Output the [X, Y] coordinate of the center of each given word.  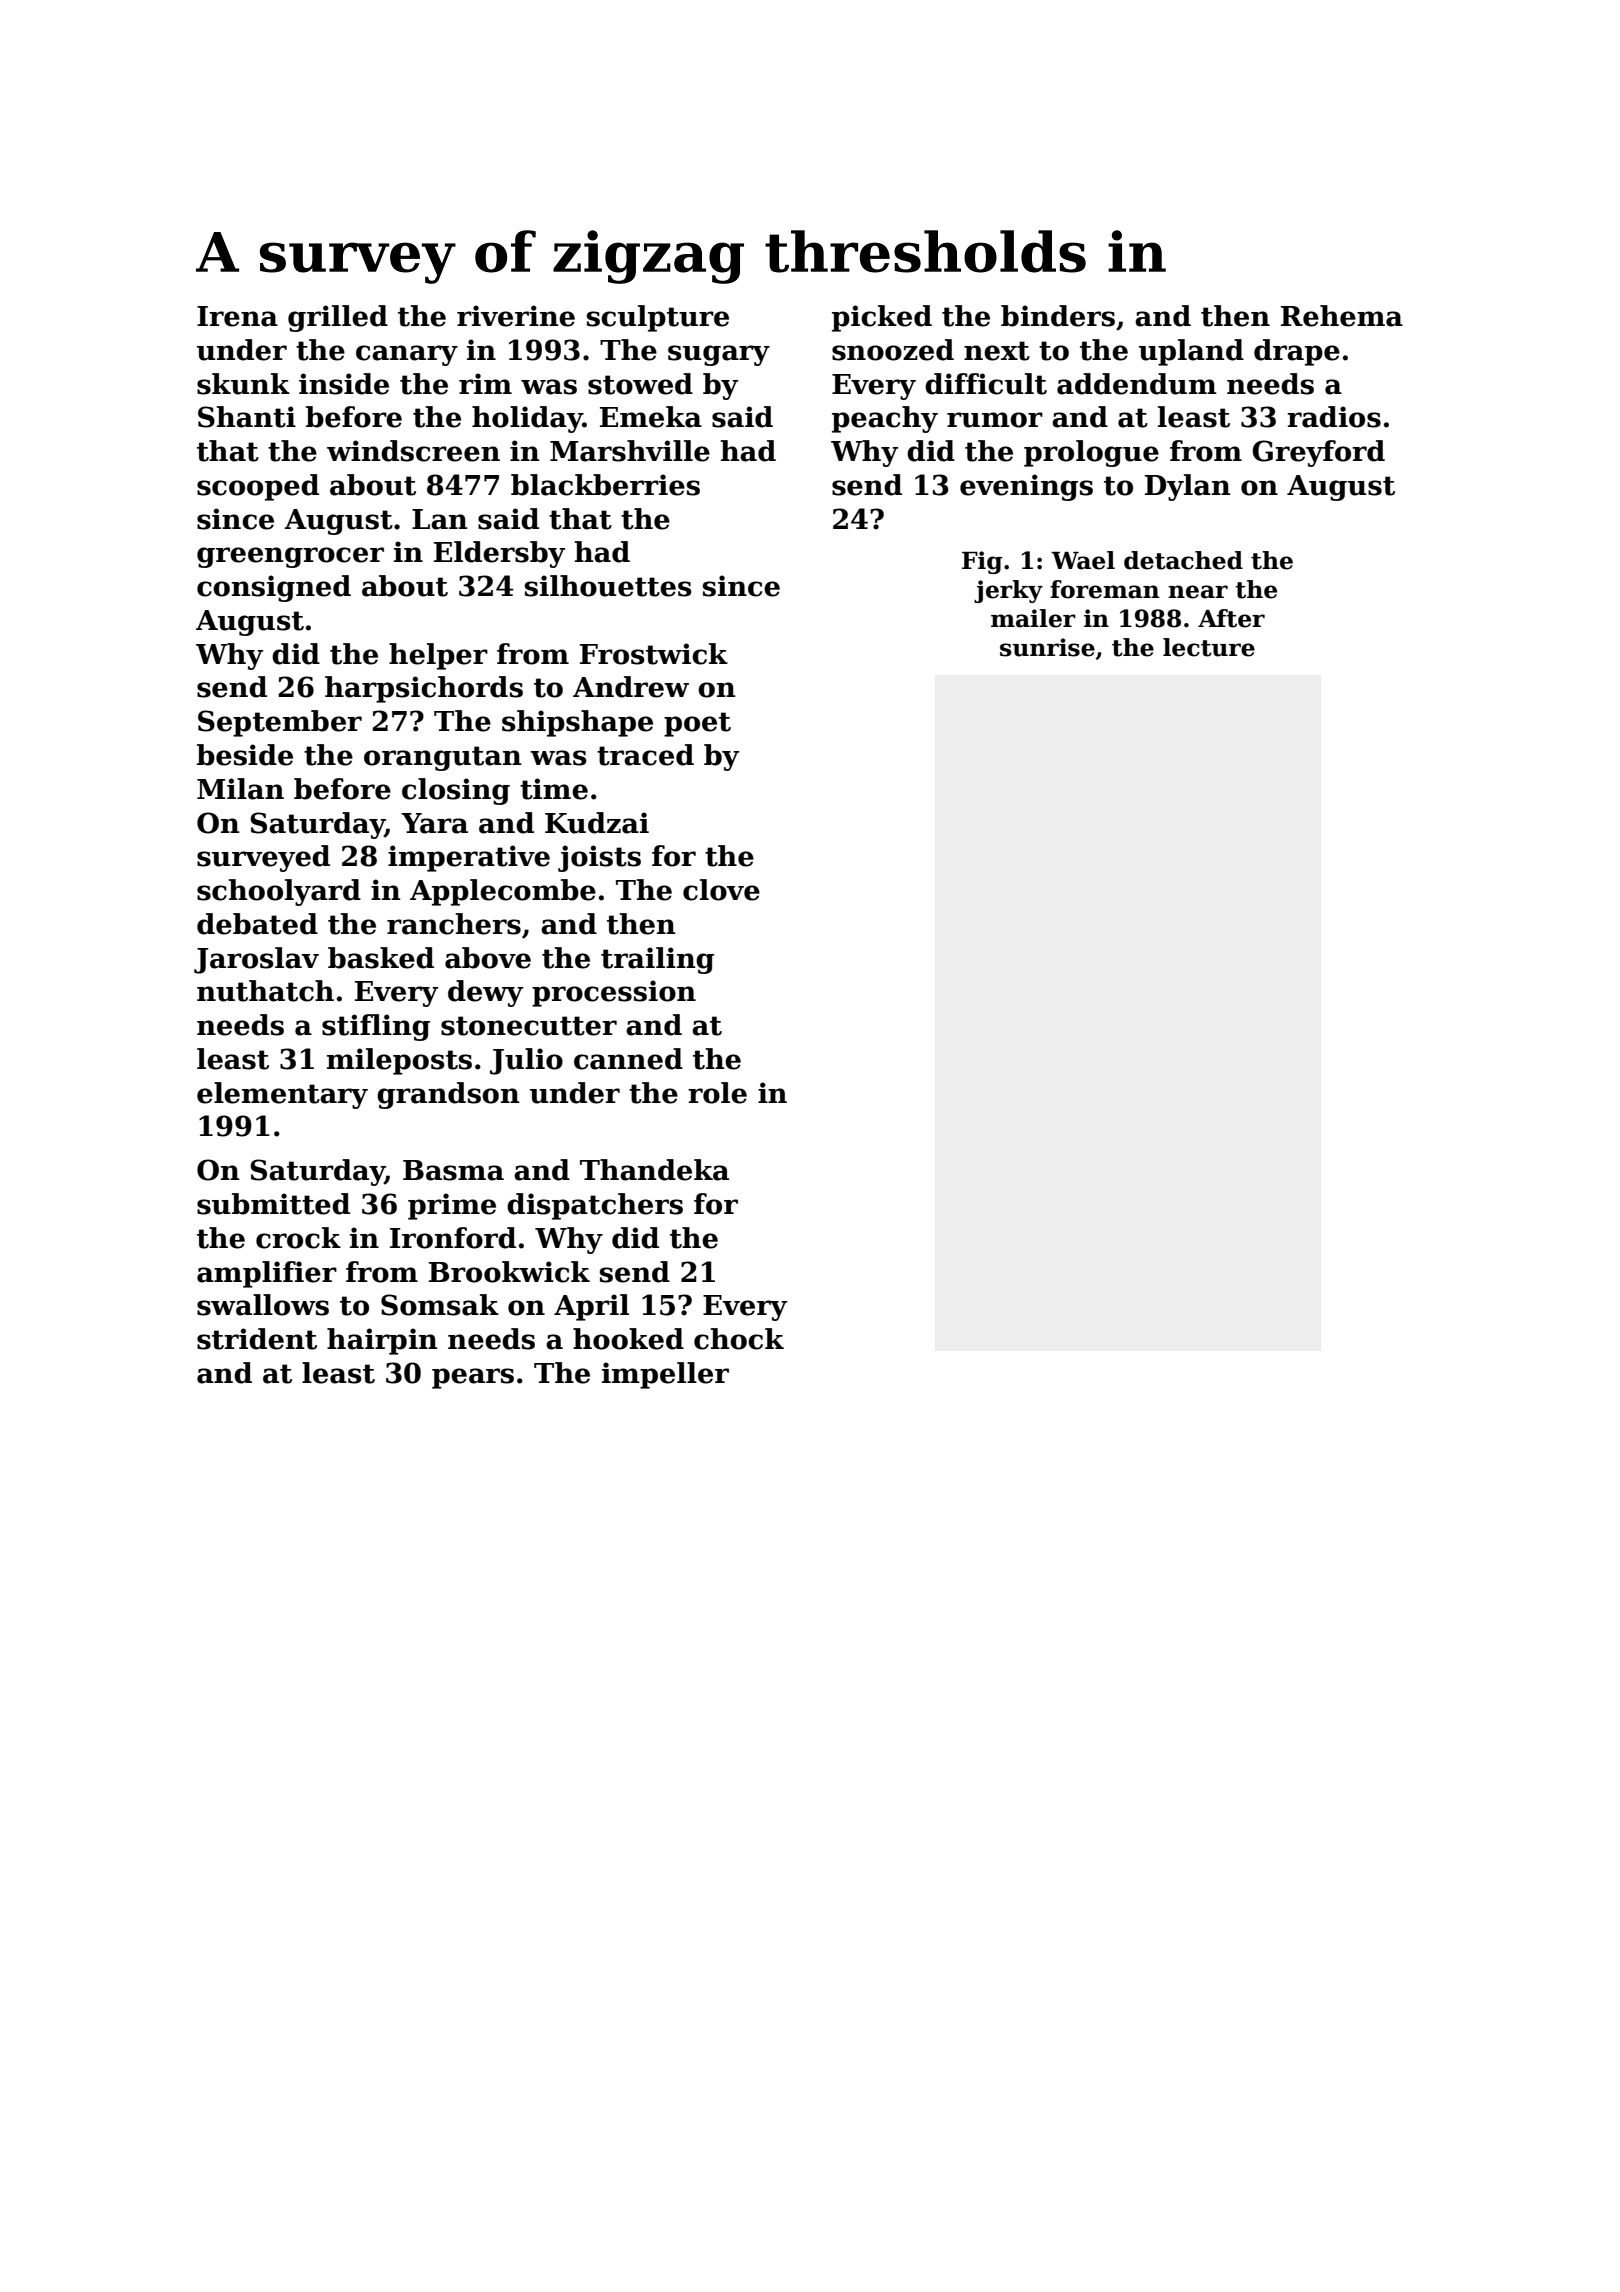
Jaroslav [256, 960]
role [717, 1093]
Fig [982, 562]
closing [456, 791]
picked [882, 318]
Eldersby [499, 554]
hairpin [382, 1341]
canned [628, 1059]
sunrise [1047, 647]
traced [645, 755]
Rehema [1342, 316]
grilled [338, 318]
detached [1183, 560]
